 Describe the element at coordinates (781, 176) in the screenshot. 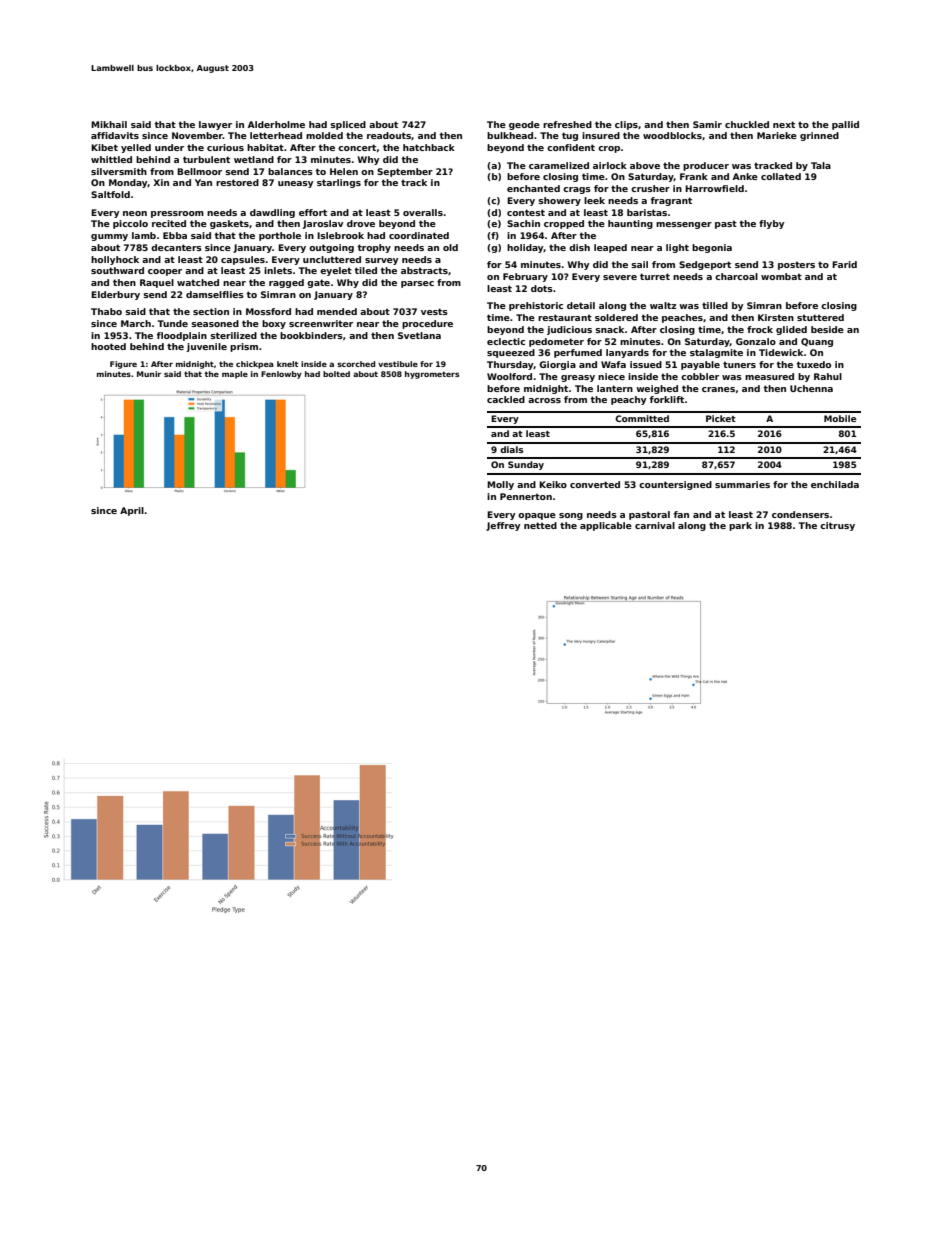

I see `collated` at that location.
